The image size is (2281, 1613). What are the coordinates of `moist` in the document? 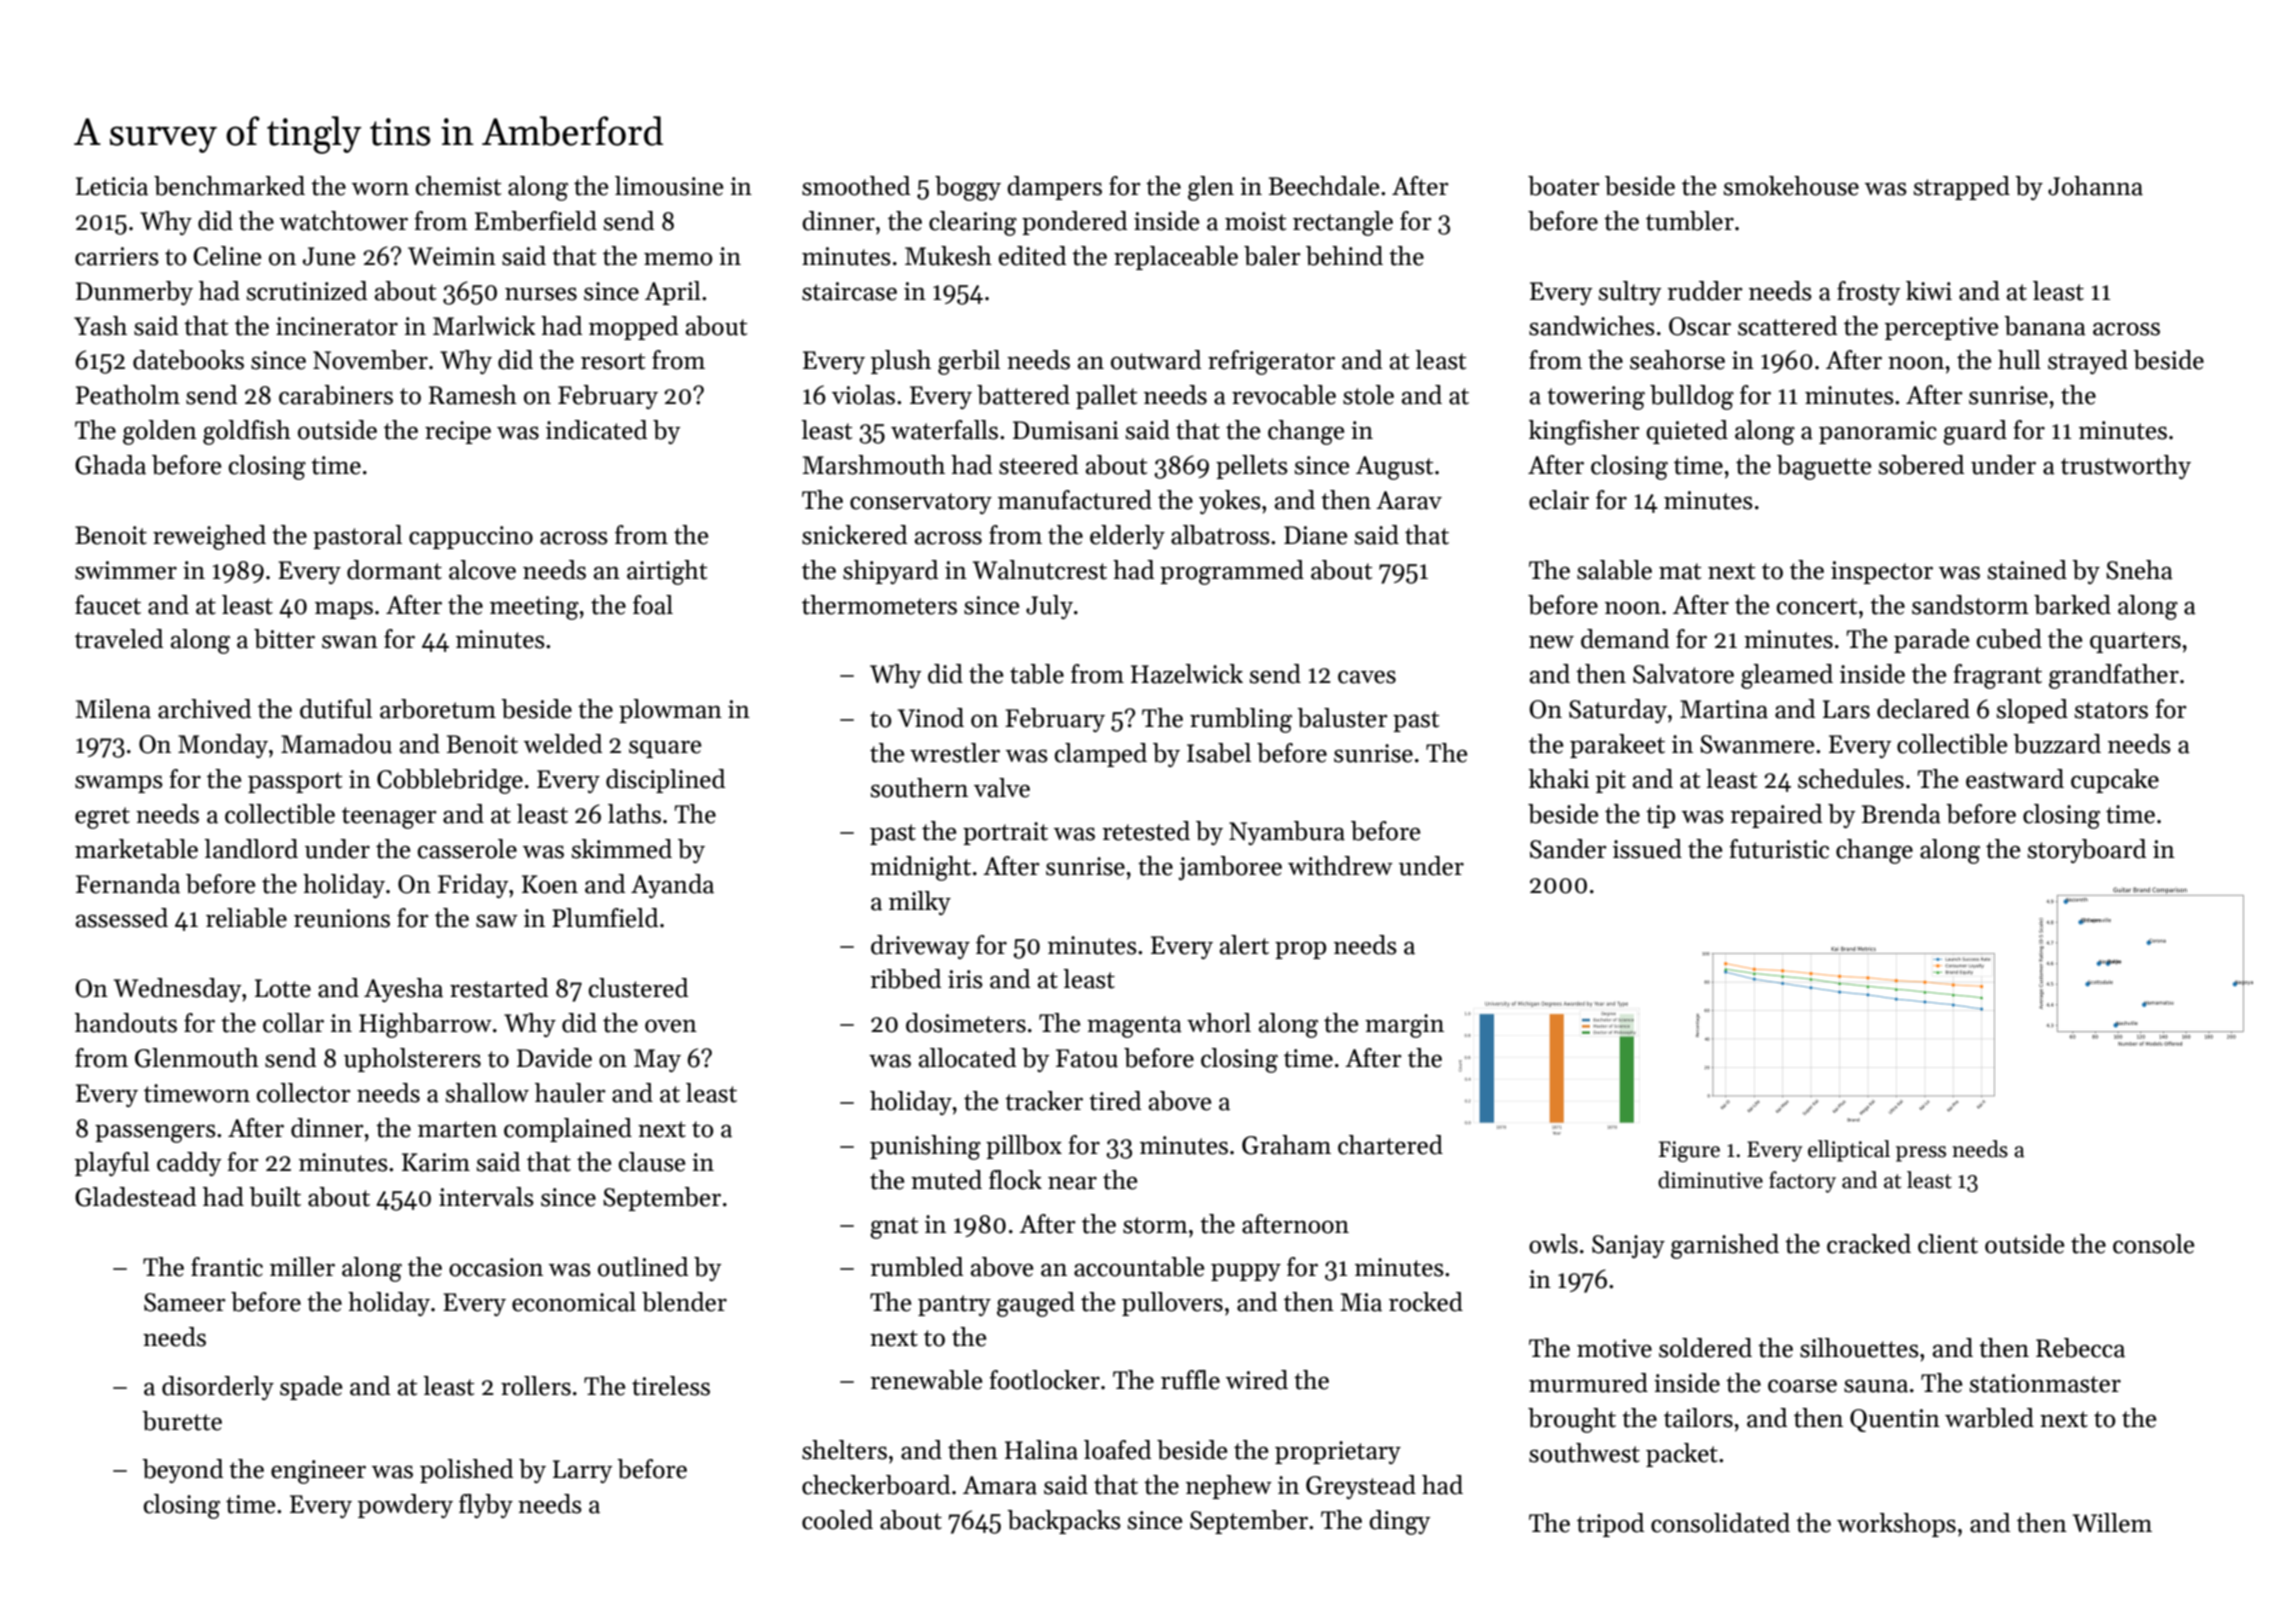 It's located at (1255, 221).
